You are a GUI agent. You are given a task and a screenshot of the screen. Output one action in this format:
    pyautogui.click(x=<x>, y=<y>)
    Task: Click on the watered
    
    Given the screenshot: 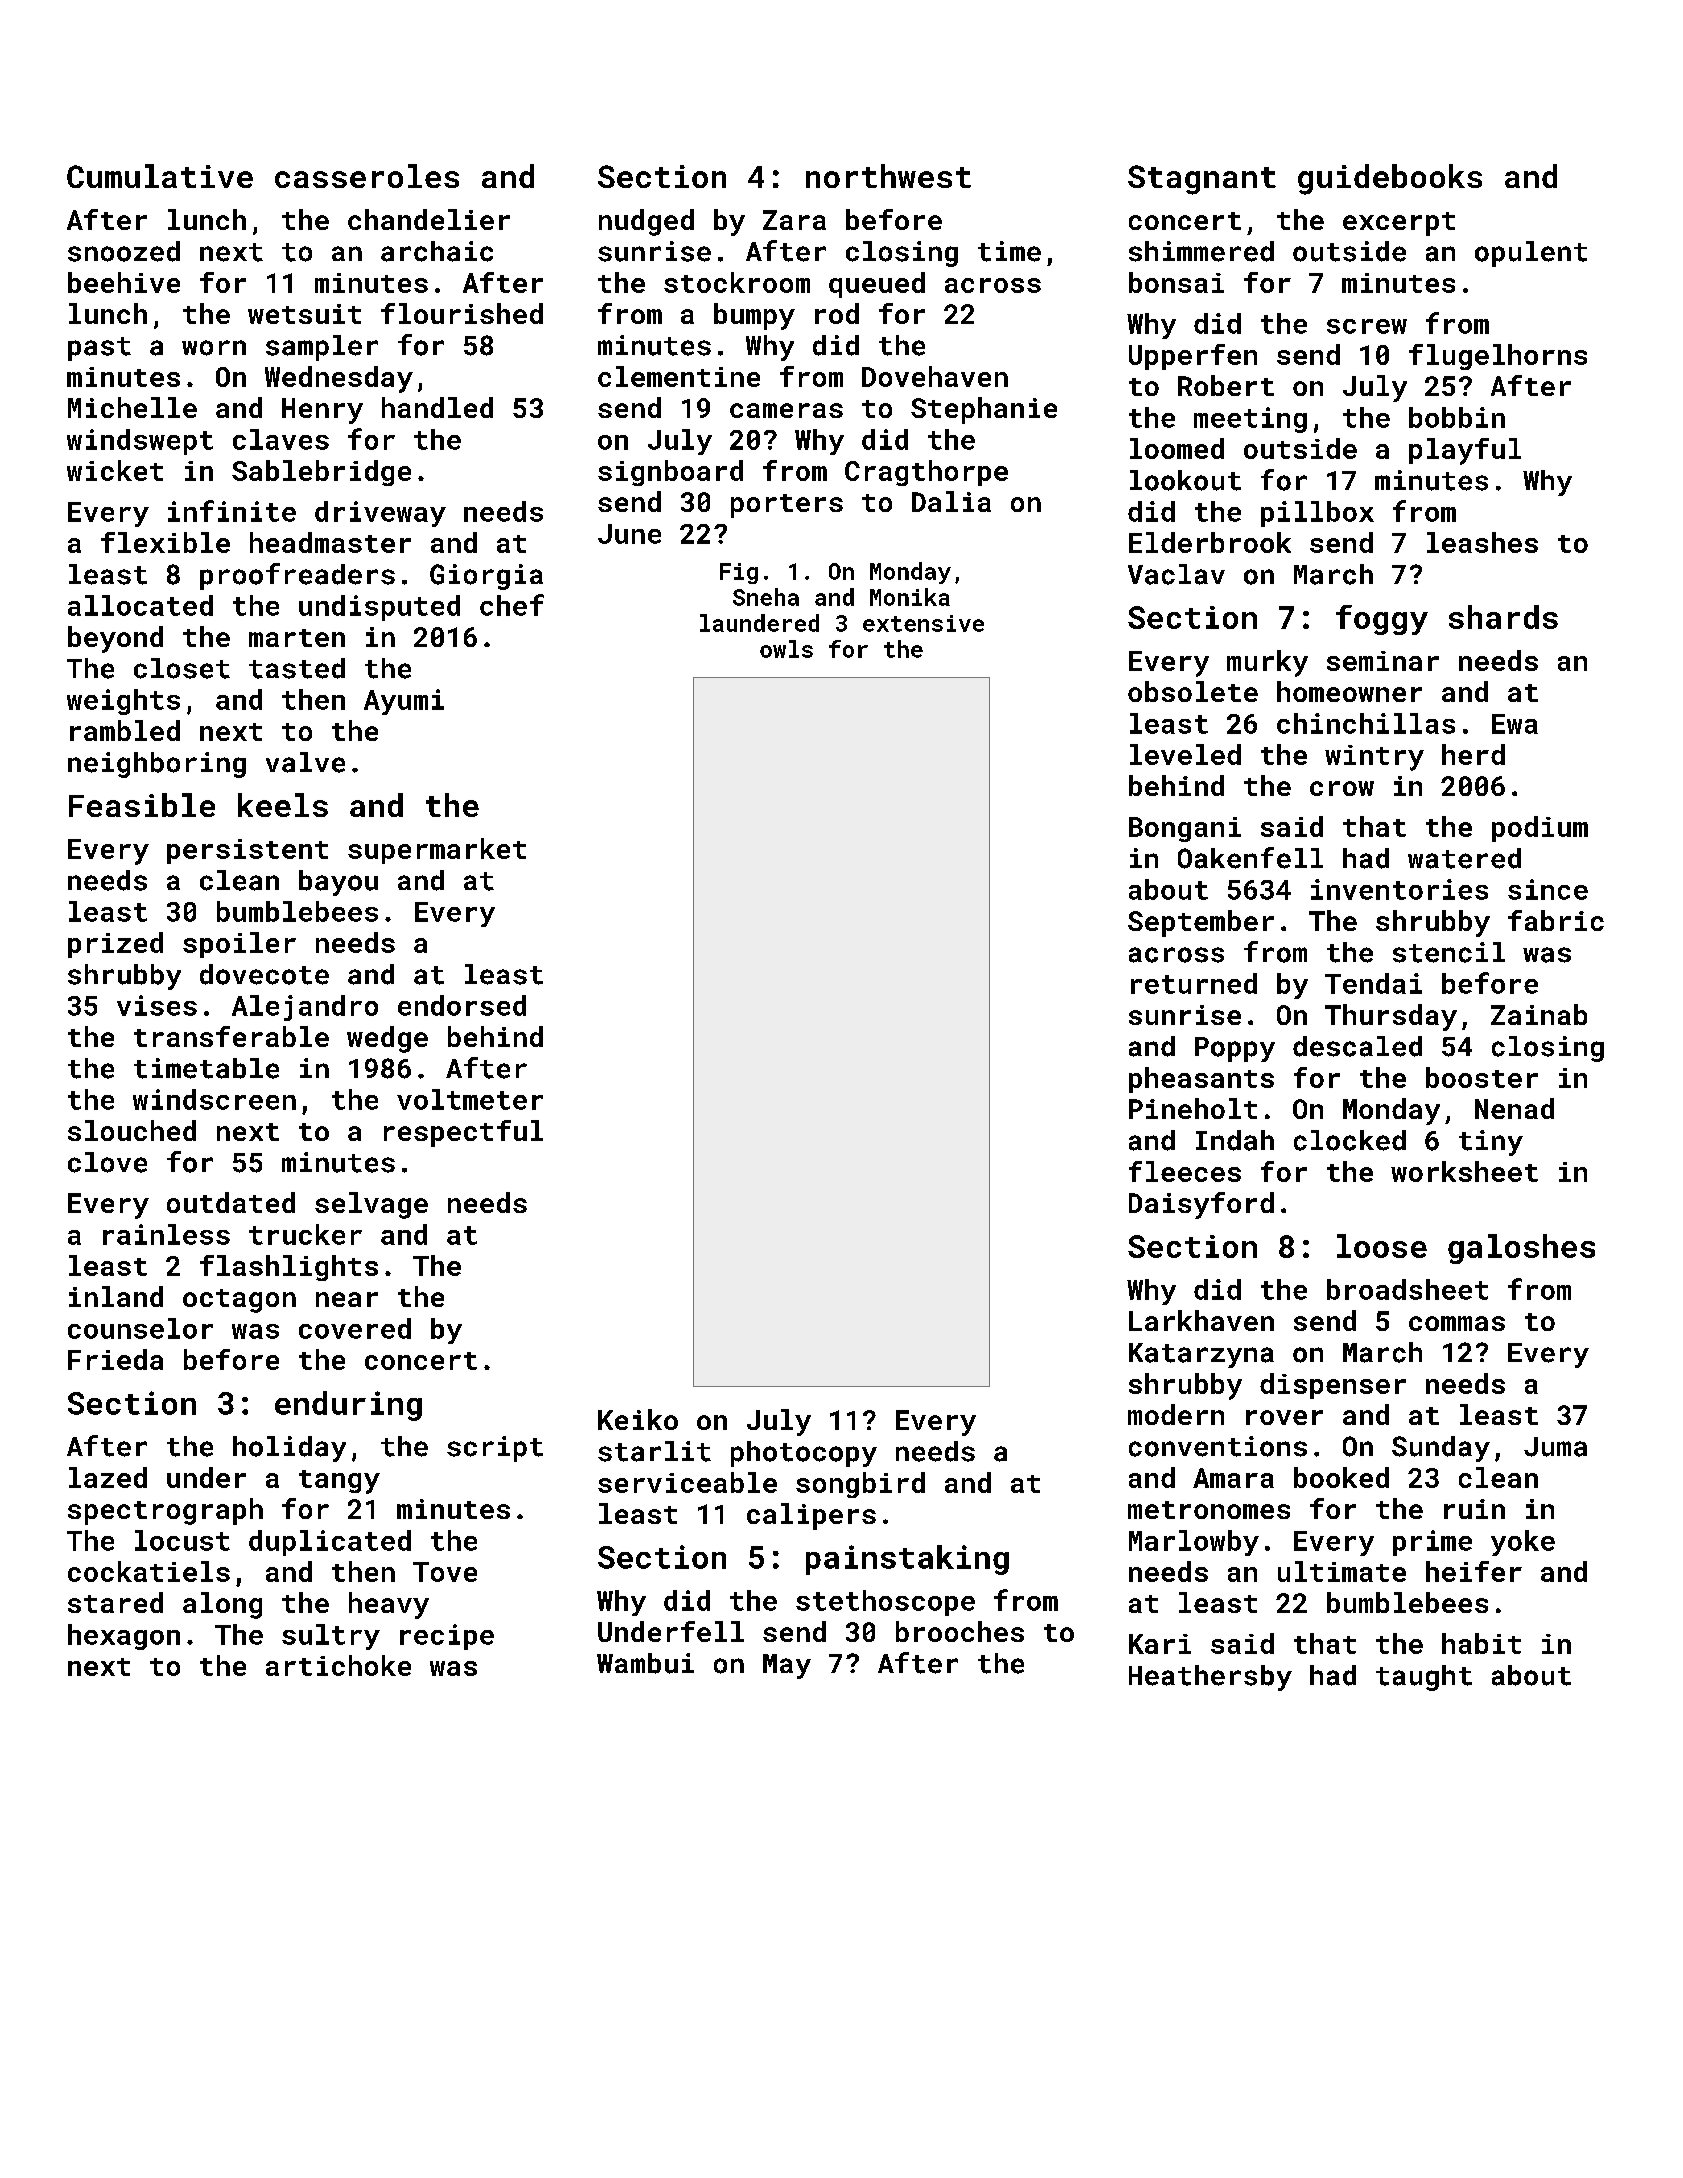 What is the action you would take?
    pyautogui.click(x=1464, y=858)
